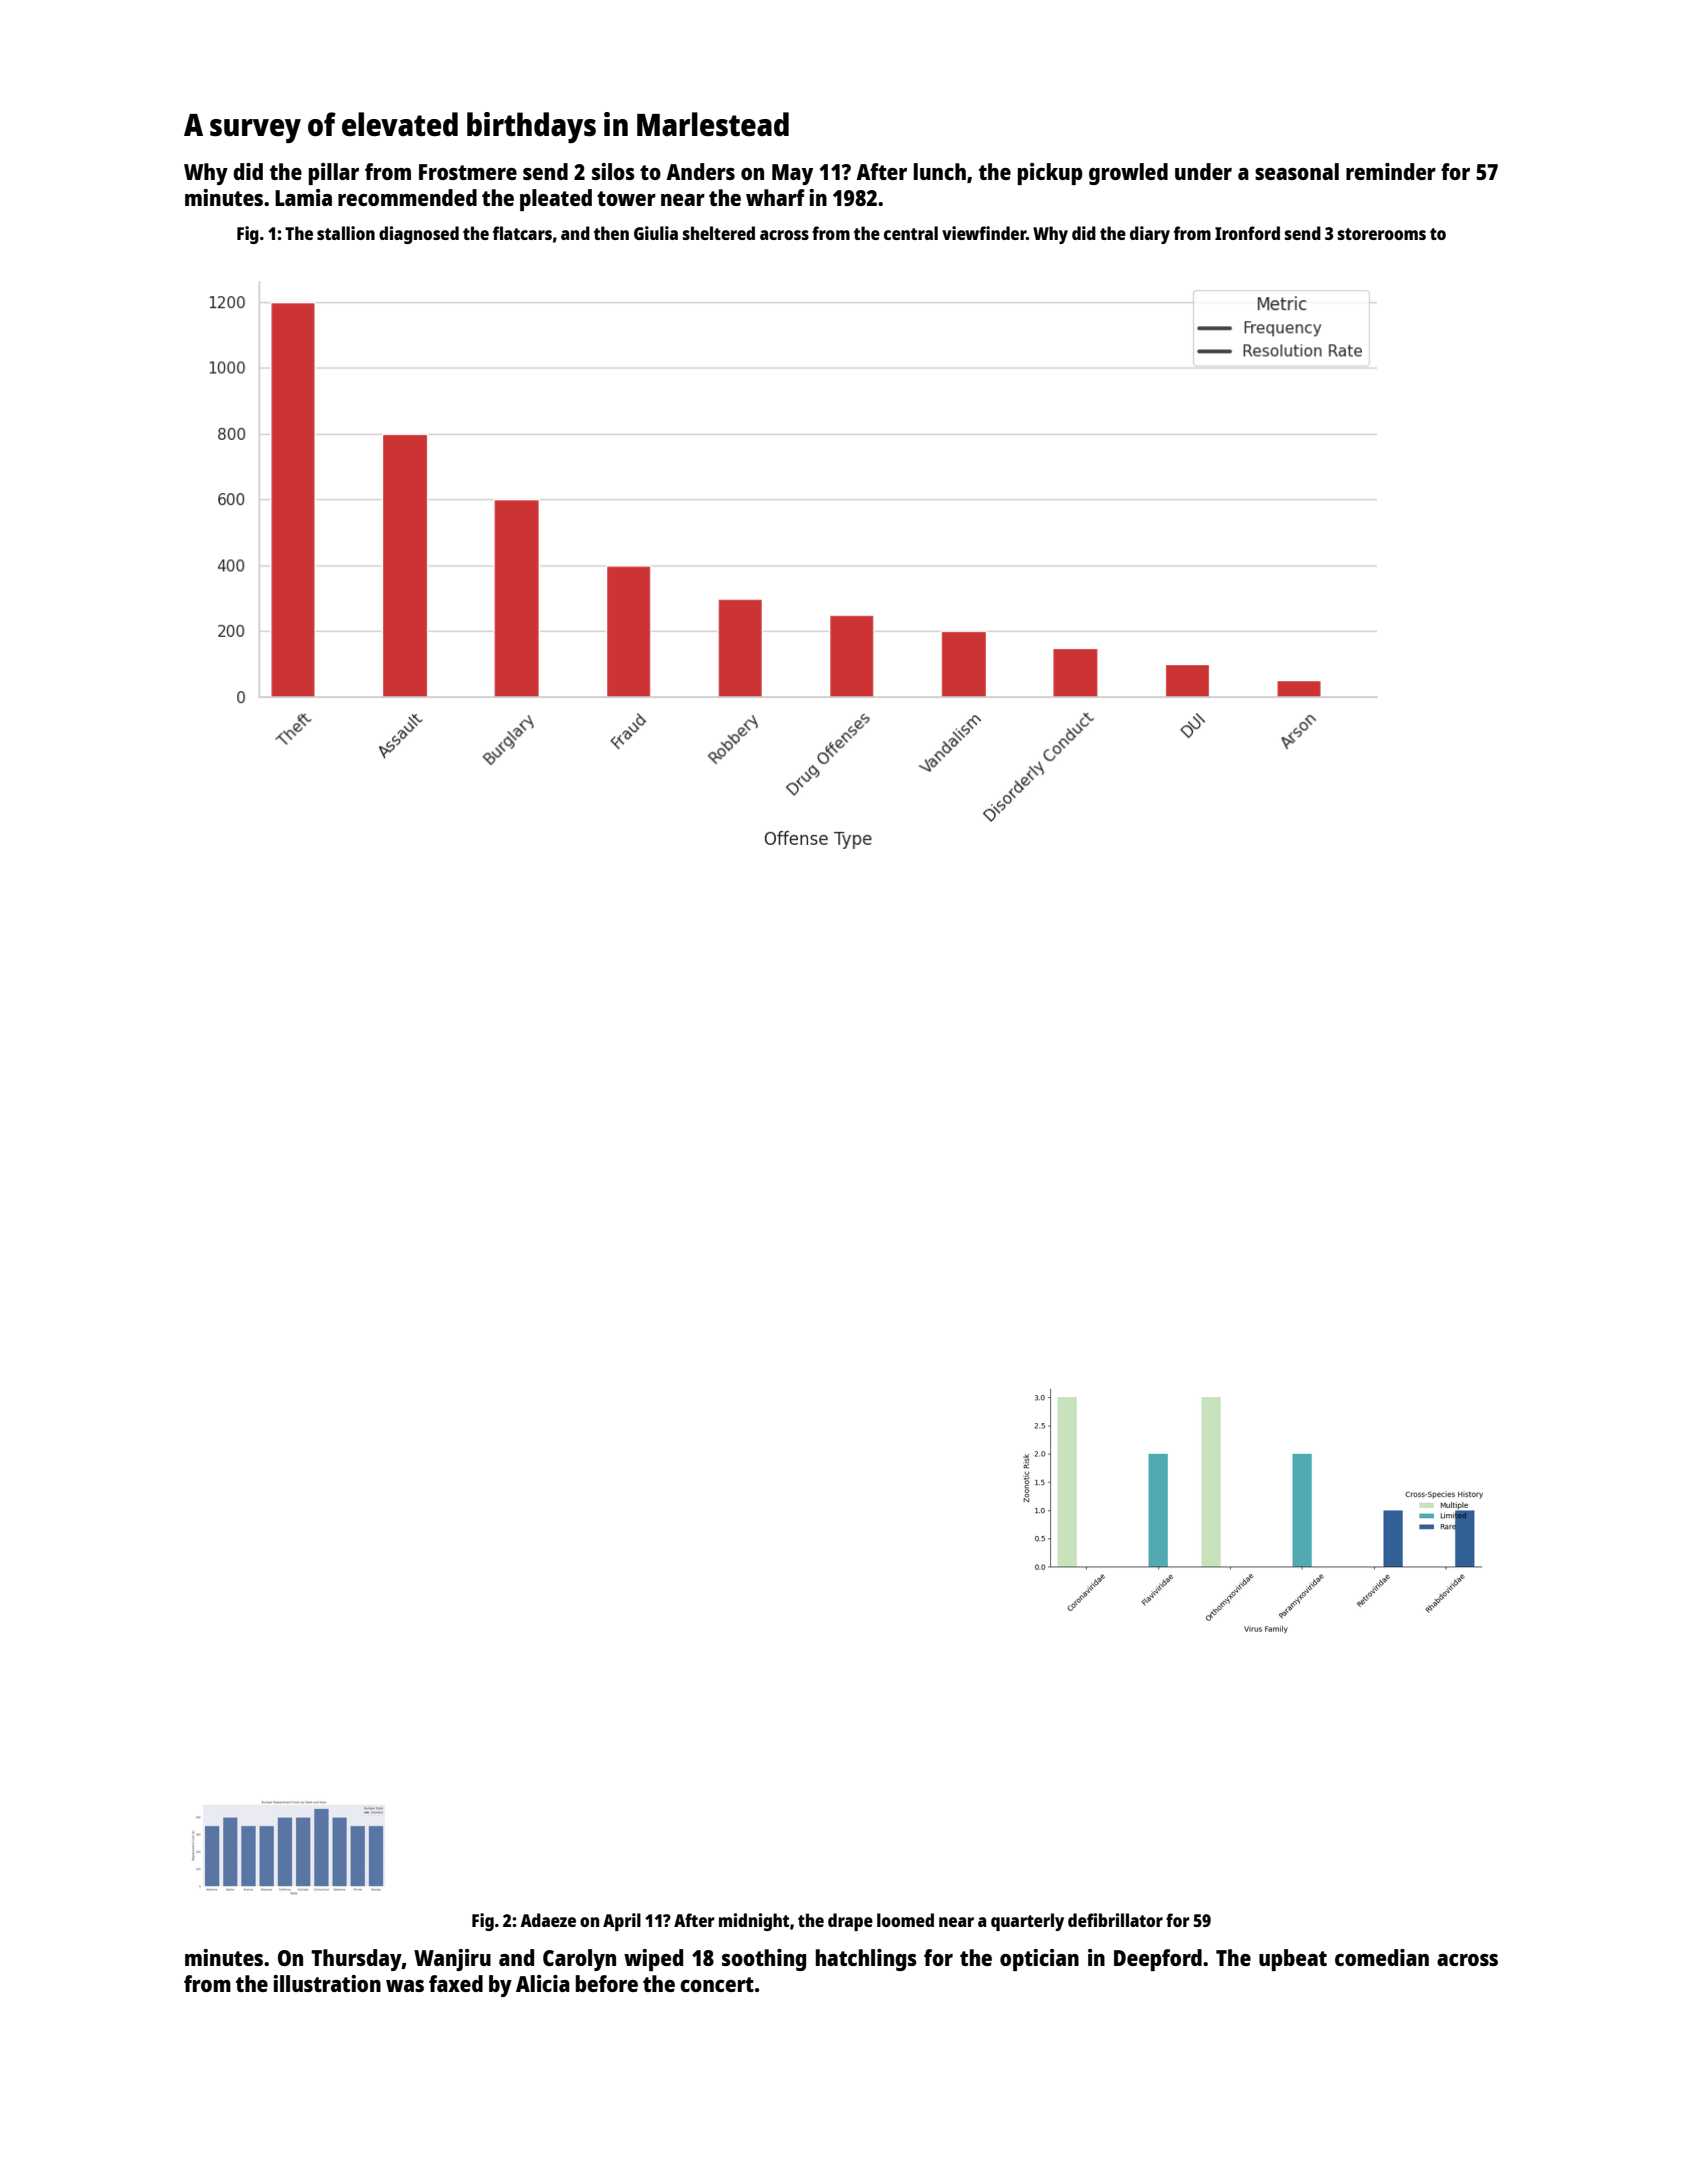 This screenshot has width=1683, height=2178. Describe the element at coordinates (419, 235) in the screenshot. I see `diagnosed` at that location.
